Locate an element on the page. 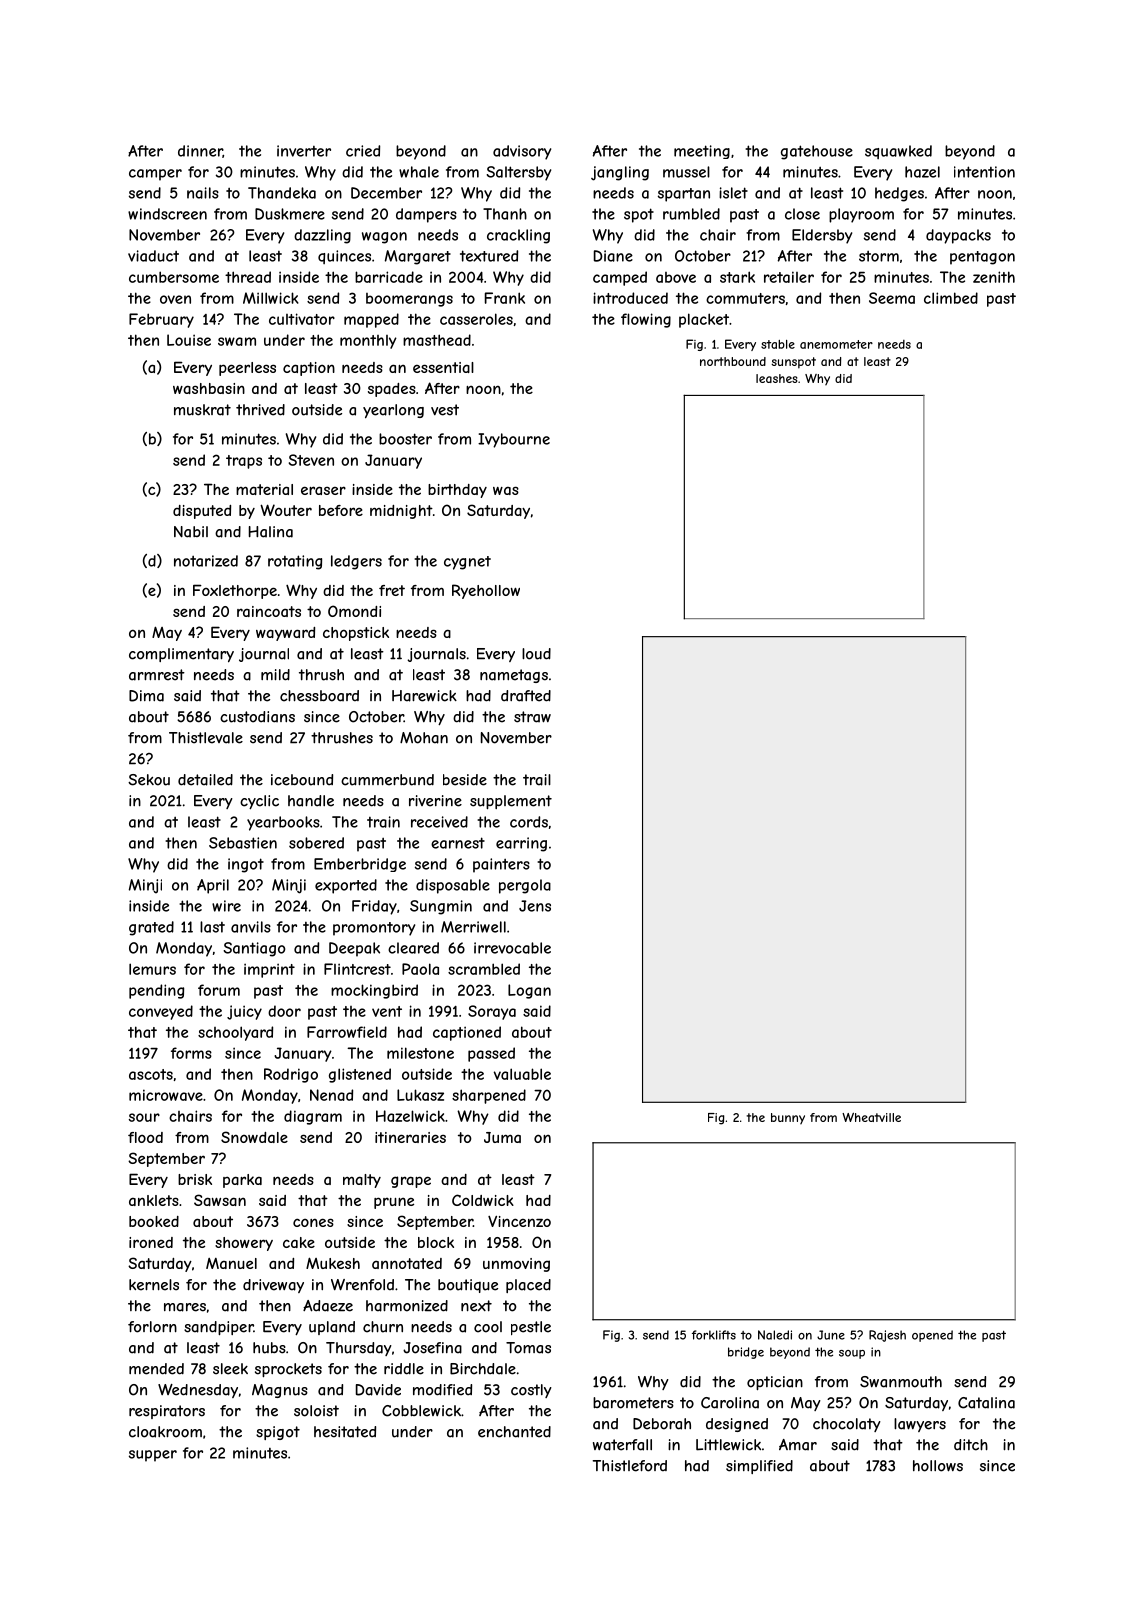  mares is located at coordinates (185, 1307).
